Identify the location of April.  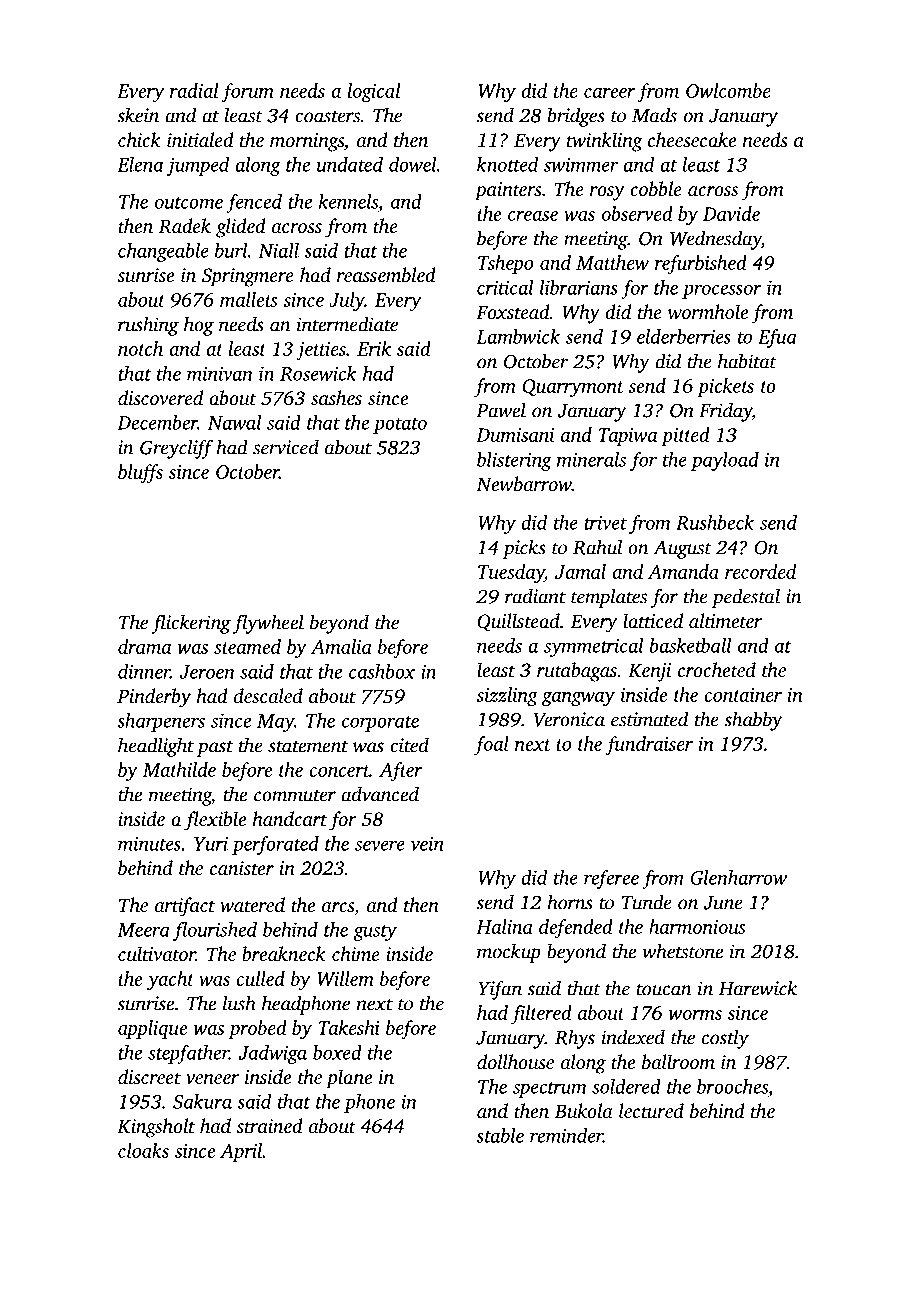
(241, 1152).
